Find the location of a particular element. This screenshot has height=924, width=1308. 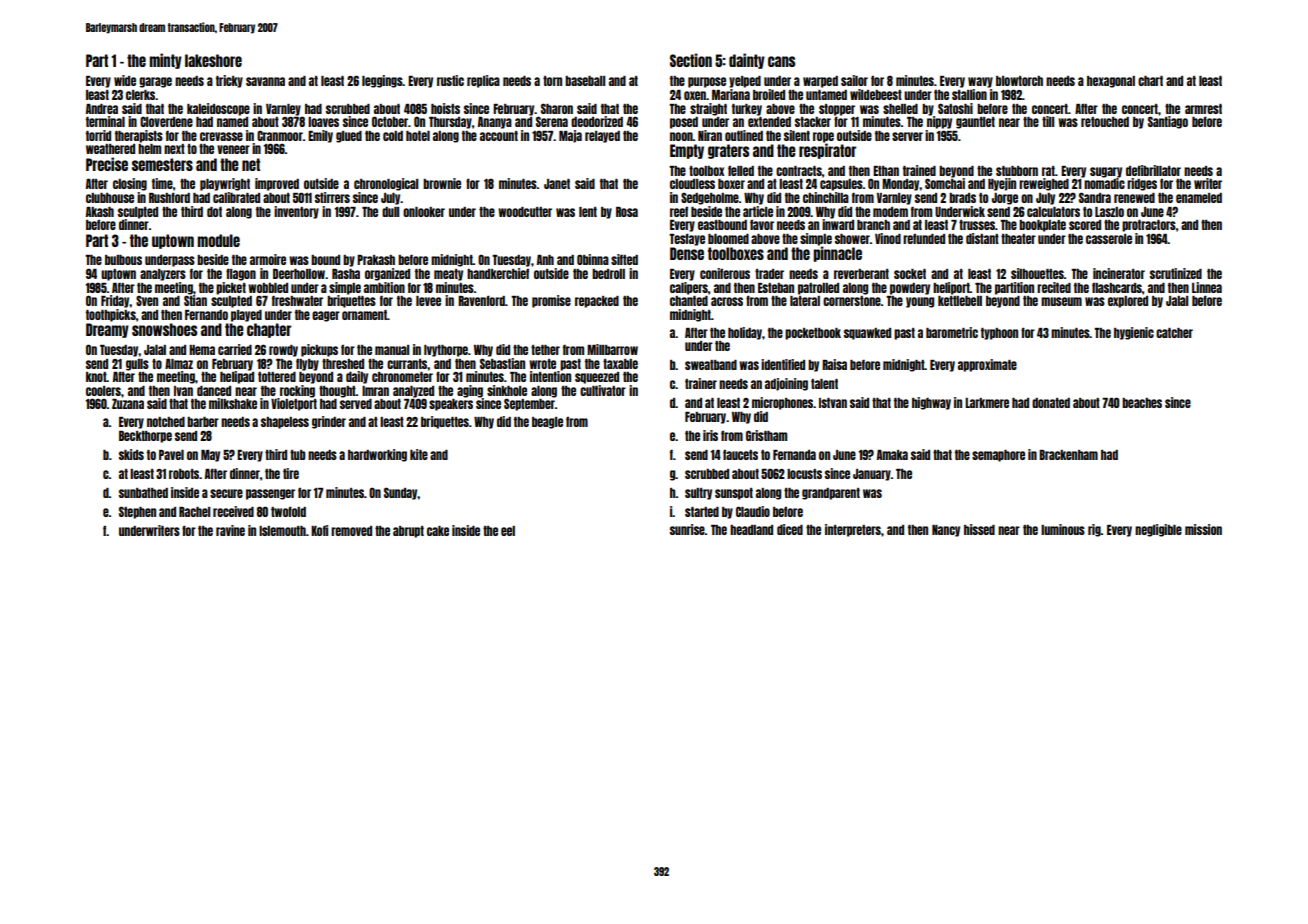

chart is located at coordinates (1150, 81).
